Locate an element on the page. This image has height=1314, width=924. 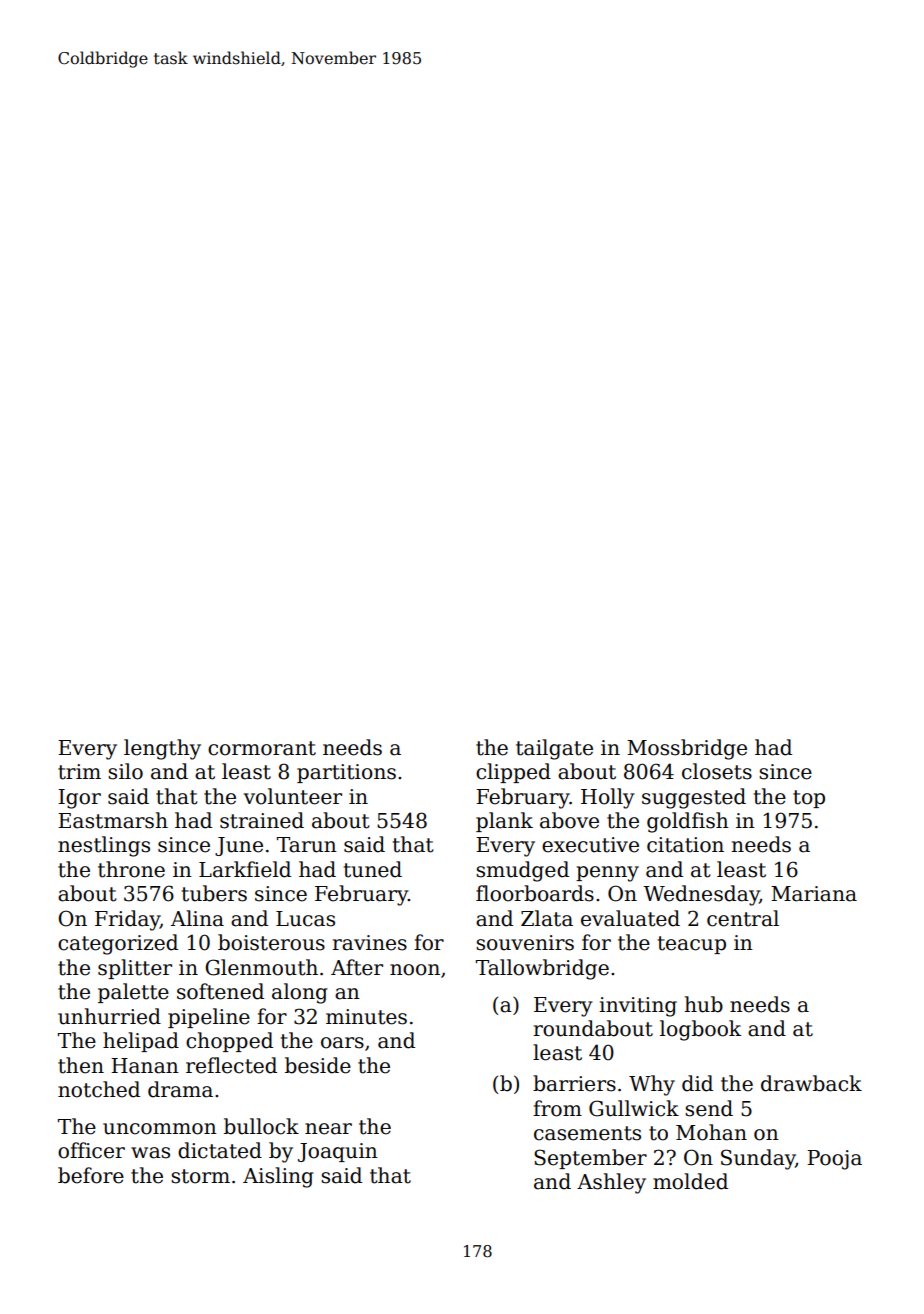
Mossbridge is located at coordinates (687, 749).
